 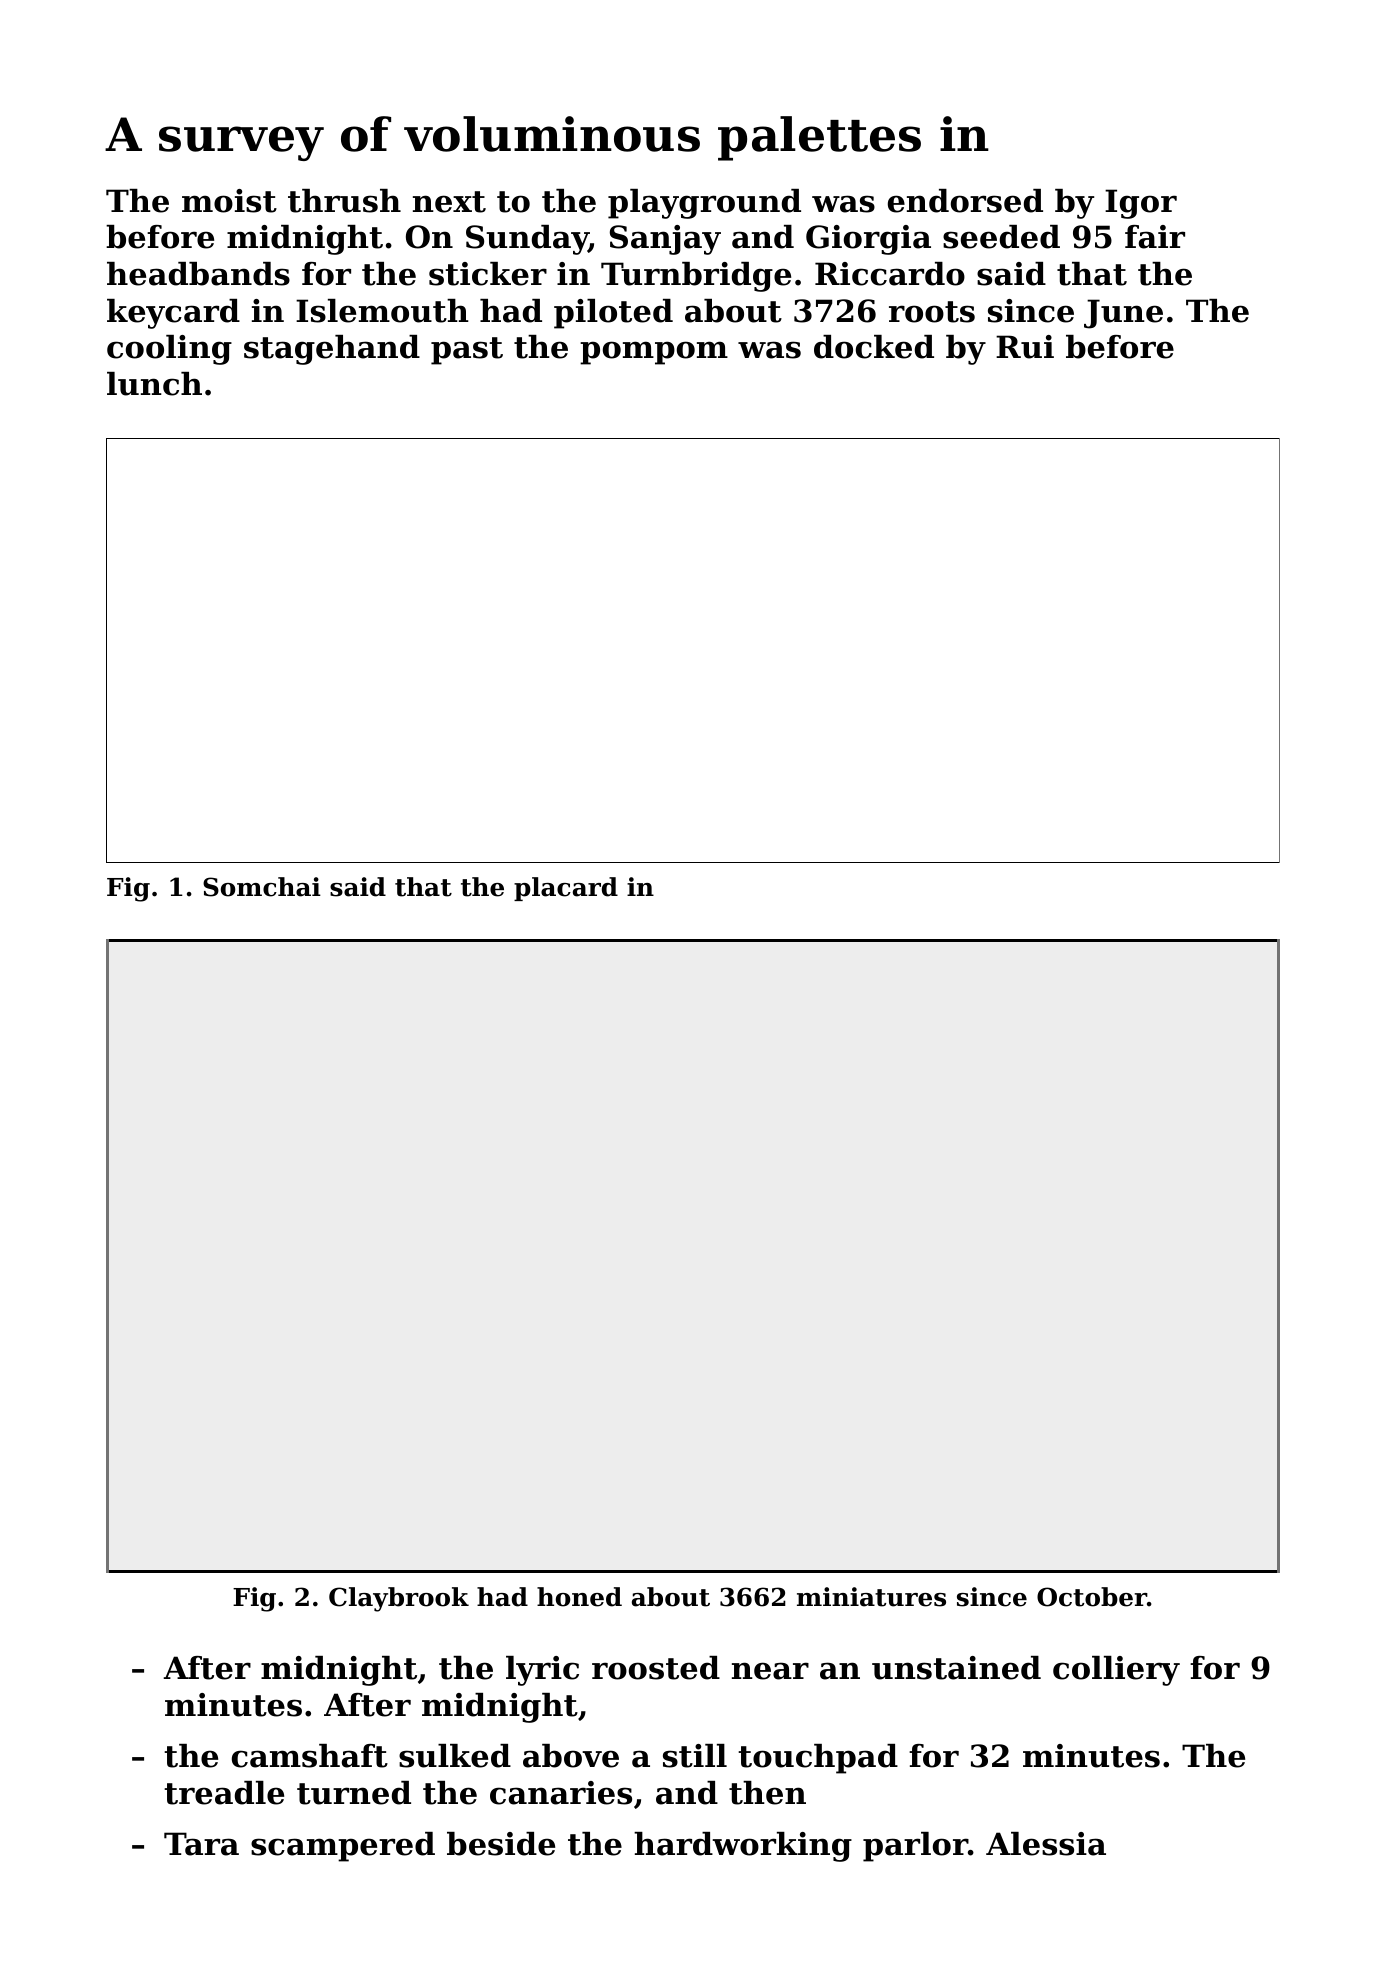 What do you see at coordinates (1123, 314) in the page?
I see `June` at bounding box center [1123, 314].
